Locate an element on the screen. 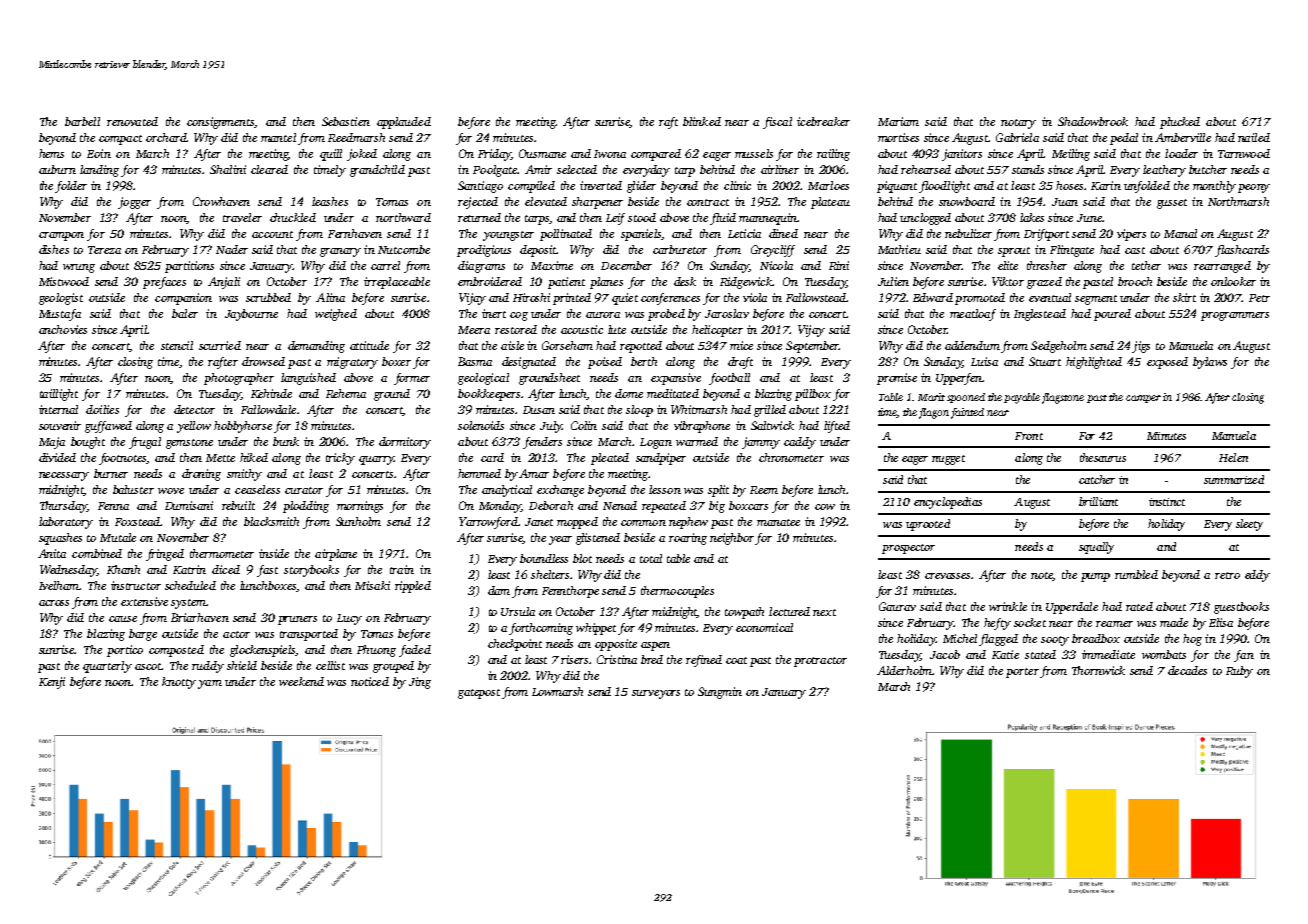  cause is located at coordinates (123, 619).
